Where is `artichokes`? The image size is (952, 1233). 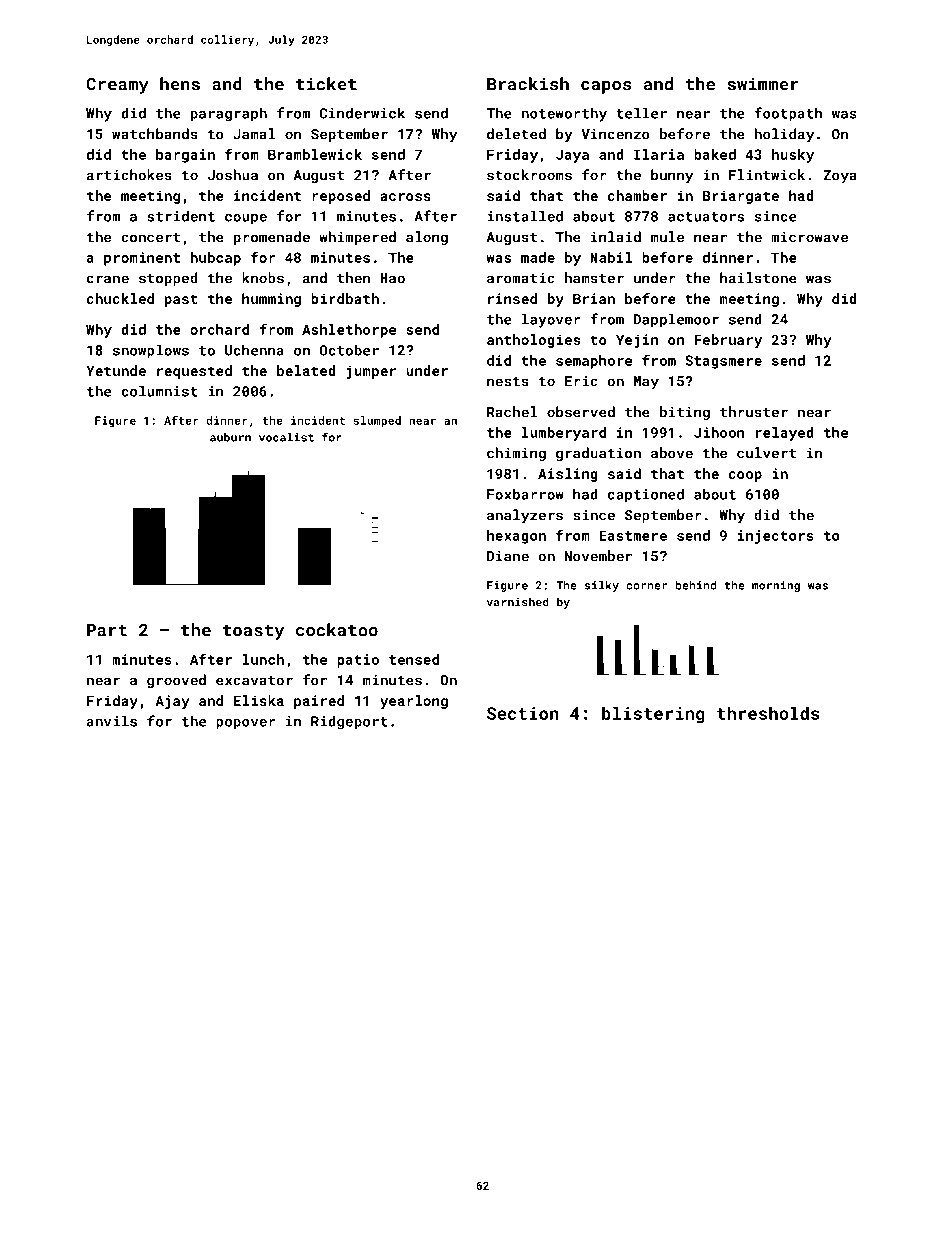
artichokes is located at coordinates (129, 175).
